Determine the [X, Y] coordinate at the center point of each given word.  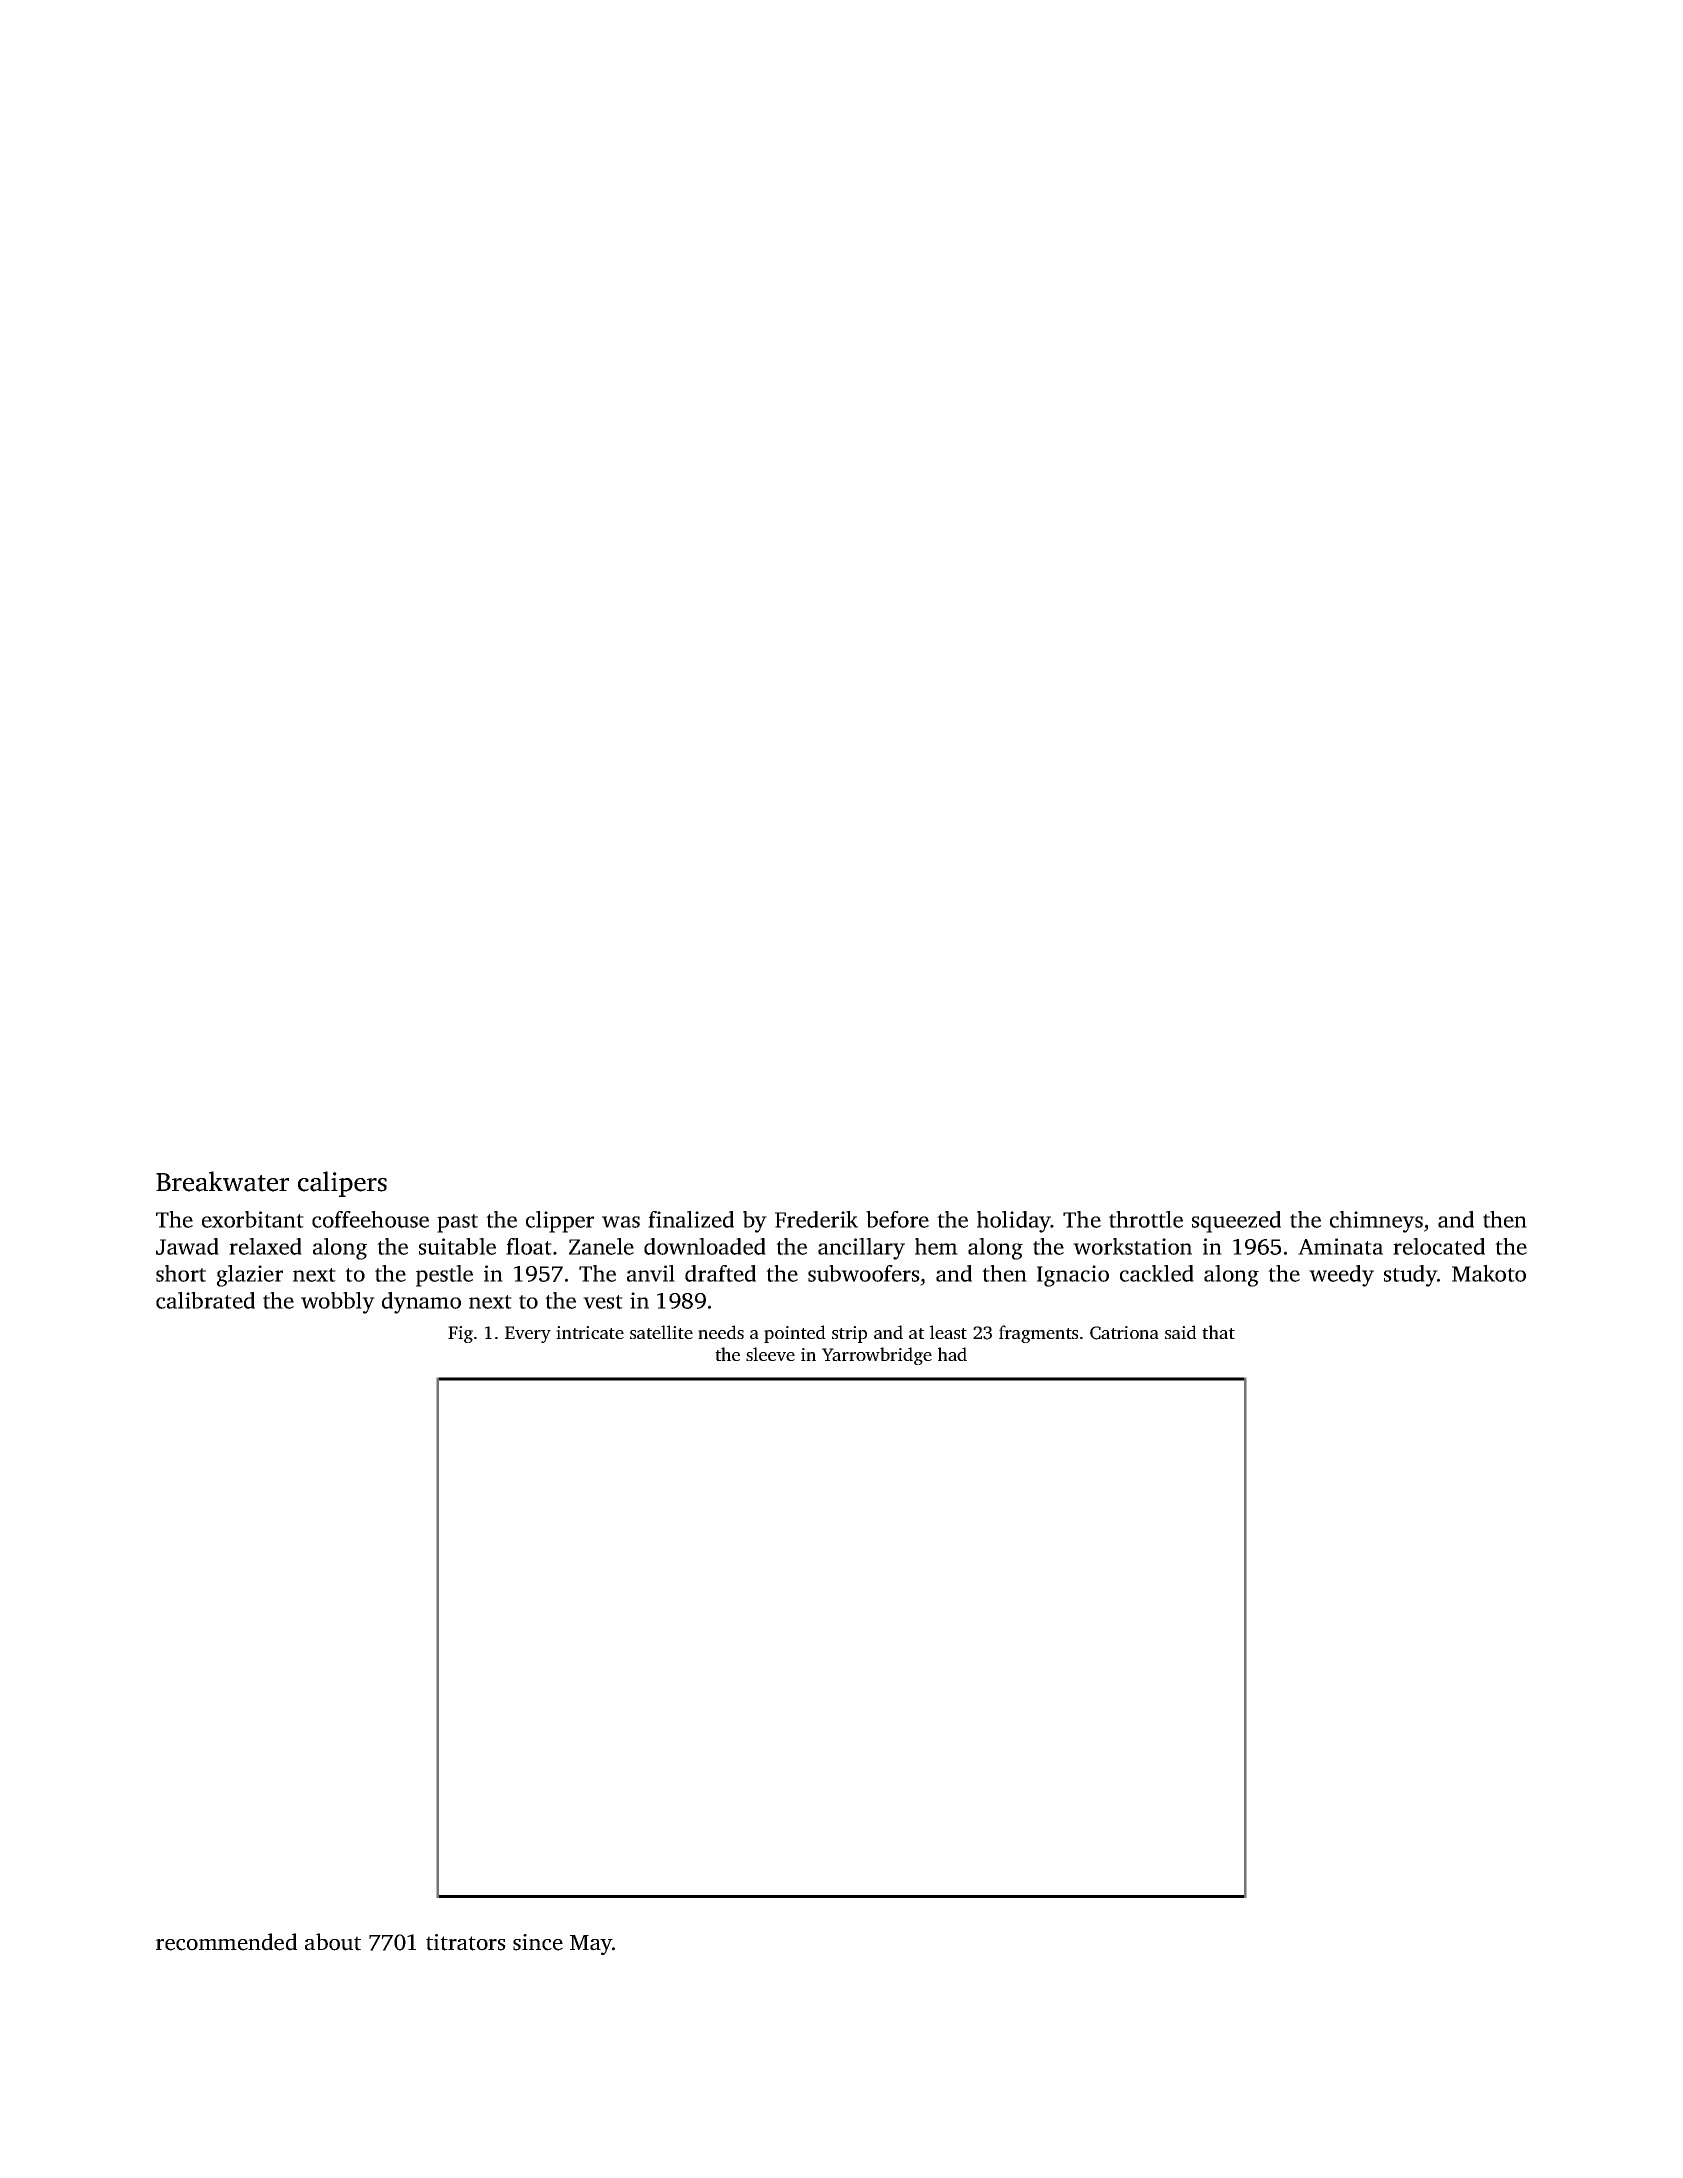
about [333, 1942]
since [538, 1942]
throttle [1146, 1219]
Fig [460, 1334]
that [1218, 1332]
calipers [342, 1184]
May [591, 1945]
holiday [1014, 1222]
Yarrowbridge [877, 1356]
